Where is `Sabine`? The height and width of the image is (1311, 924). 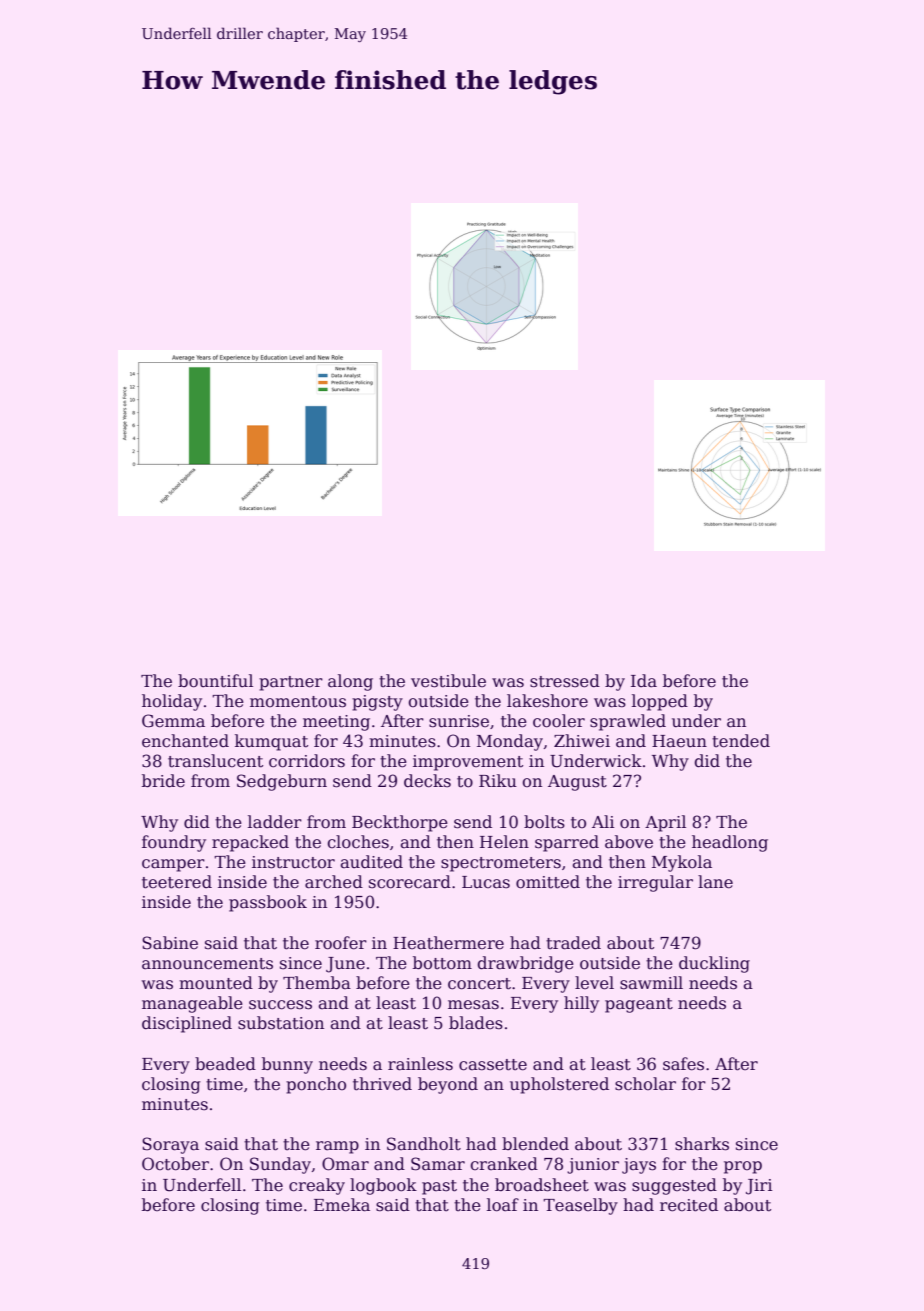
Sabine is located at coordinates (170, 943).
